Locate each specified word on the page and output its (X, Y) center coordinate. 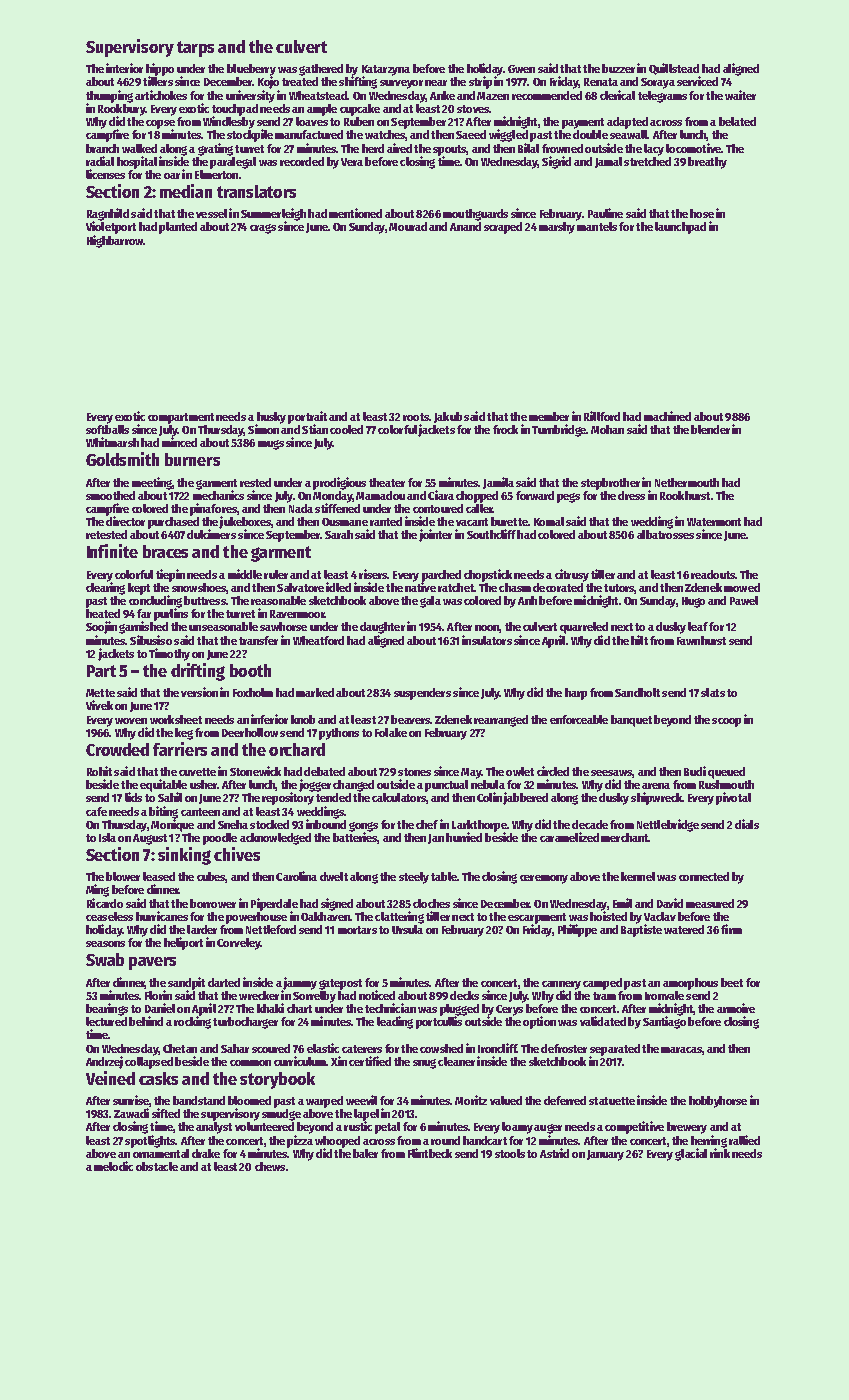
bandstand (199, 1100)
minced (179, 442)
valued (506, 1100)
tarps (195, 49)
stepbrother (610, 484)
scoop (726, 722)
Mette (100, 693)
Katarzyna (386, 70)
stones (414, 772)
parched (441, 576)
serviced (697, 81)
